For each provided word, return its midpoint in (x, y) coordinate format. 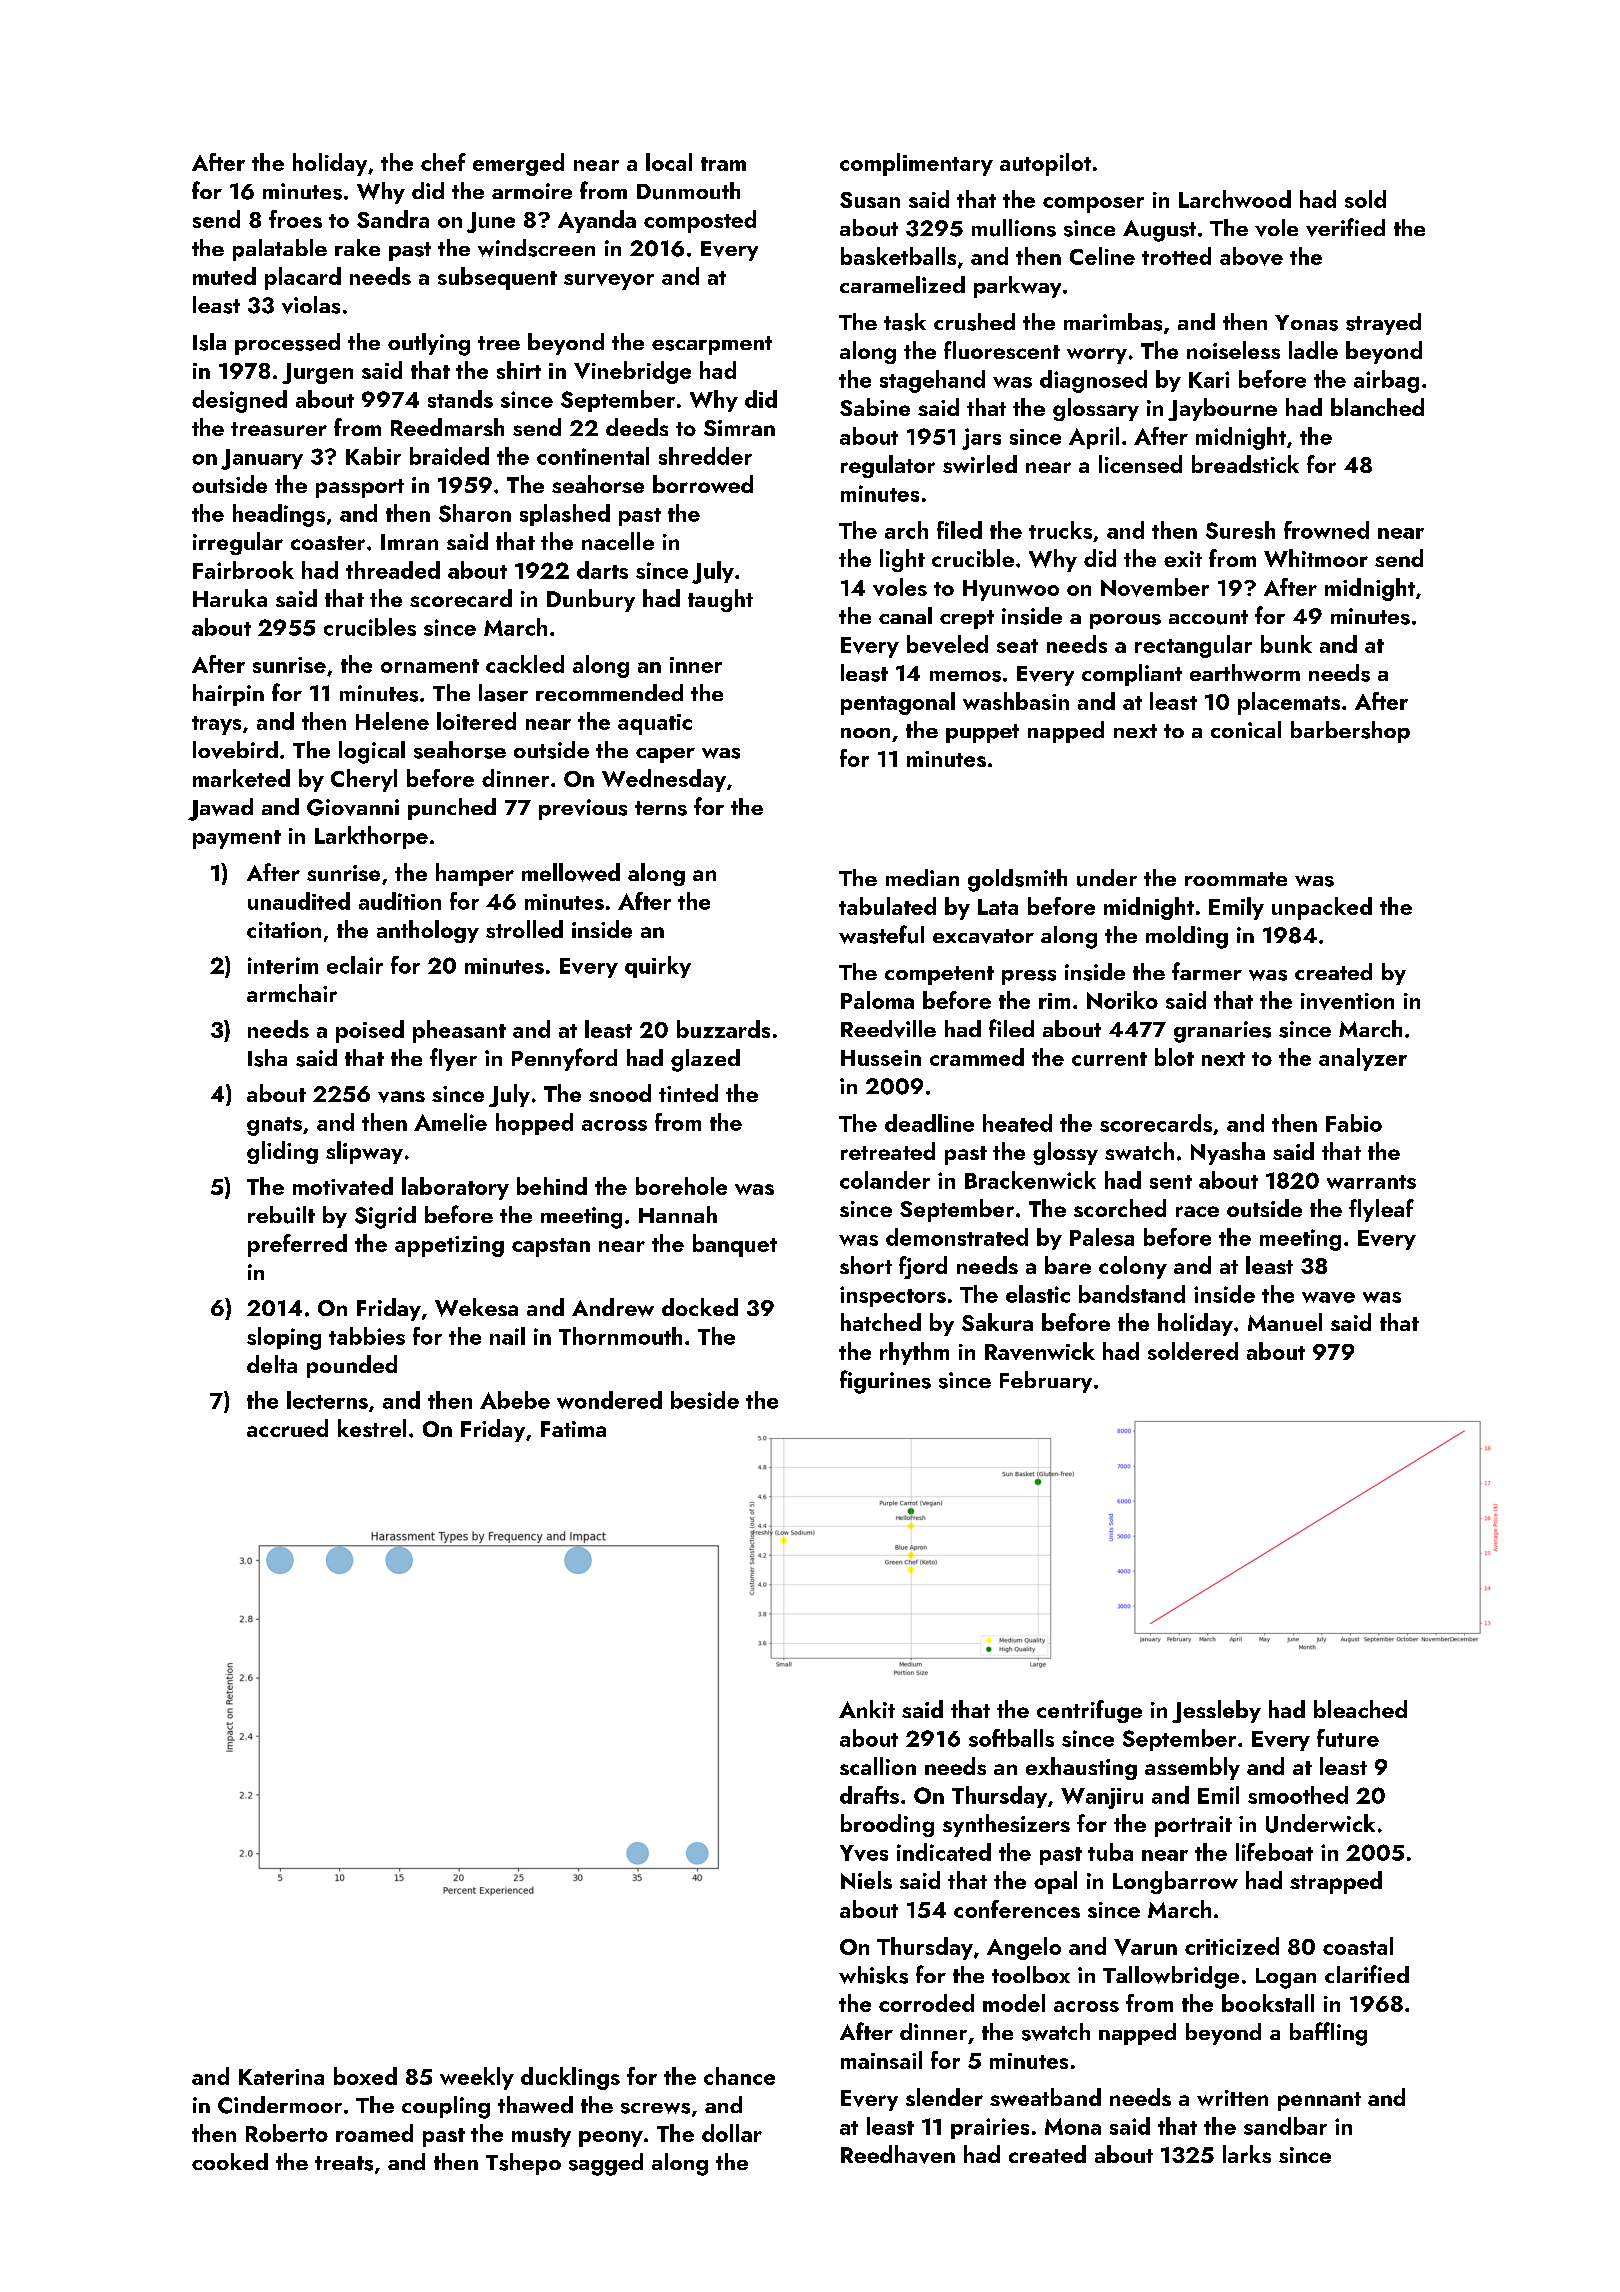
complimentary (916, 164)
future (1348, 1738)
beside (705, 1400)
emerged (518, 164)
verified (1345, 227)
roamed (374, 2133)
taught (720, 600)
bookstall (1268, 2003)
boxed (365, 2076)
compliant (1132, 675)
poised (370, 1031)
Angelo (1024, 1948)
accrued (287, 1428)
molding (1187, 937)
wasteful (881, 934)
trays (216, 725)
